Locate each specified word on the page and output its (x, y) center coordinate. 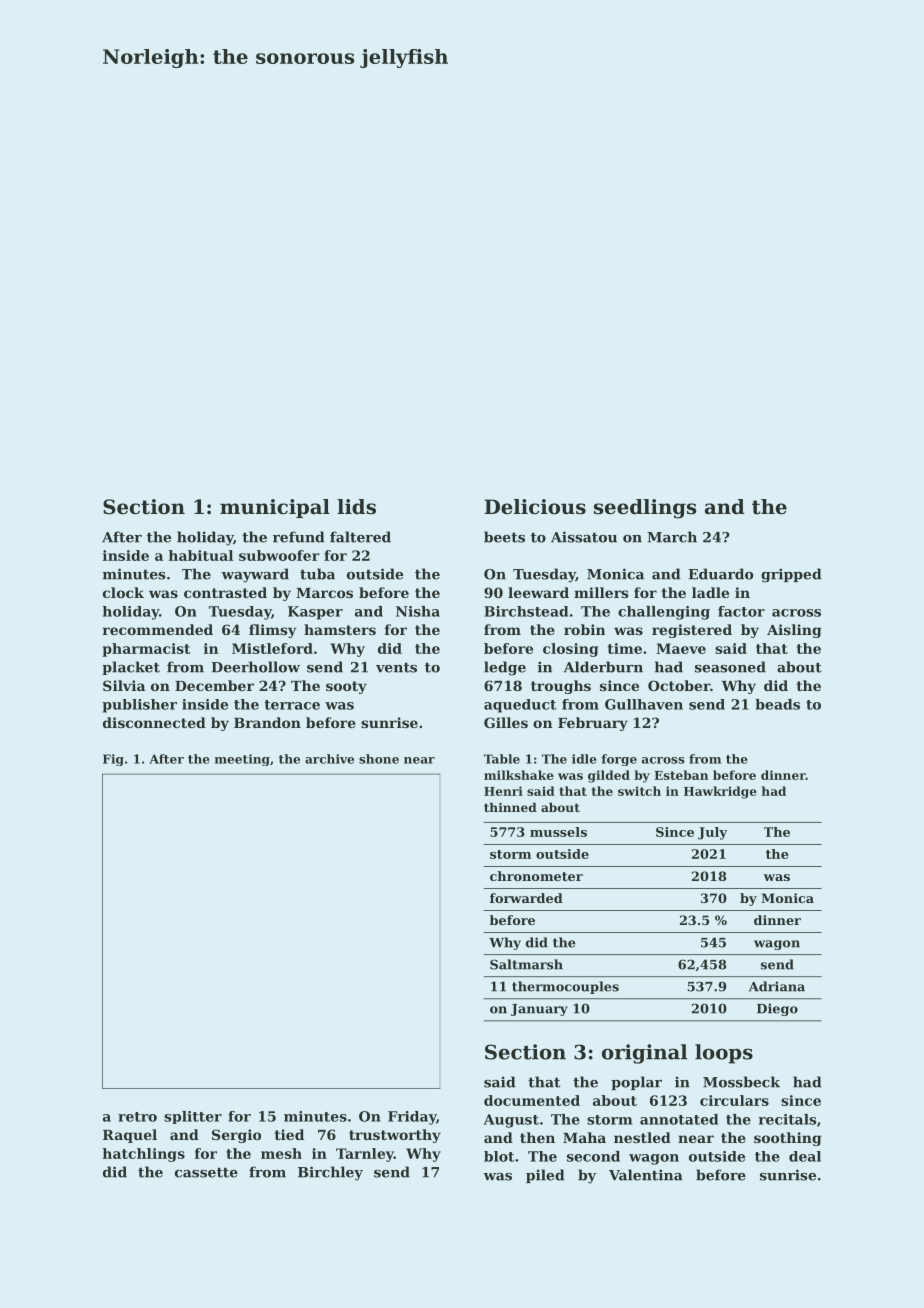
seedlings (645, 509)
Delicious (535, 507)
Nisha (418, 611)
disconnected (154, 722)
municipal (275, 508)
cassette (206, 1172)
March (672, 537)
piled (545, 1176)
